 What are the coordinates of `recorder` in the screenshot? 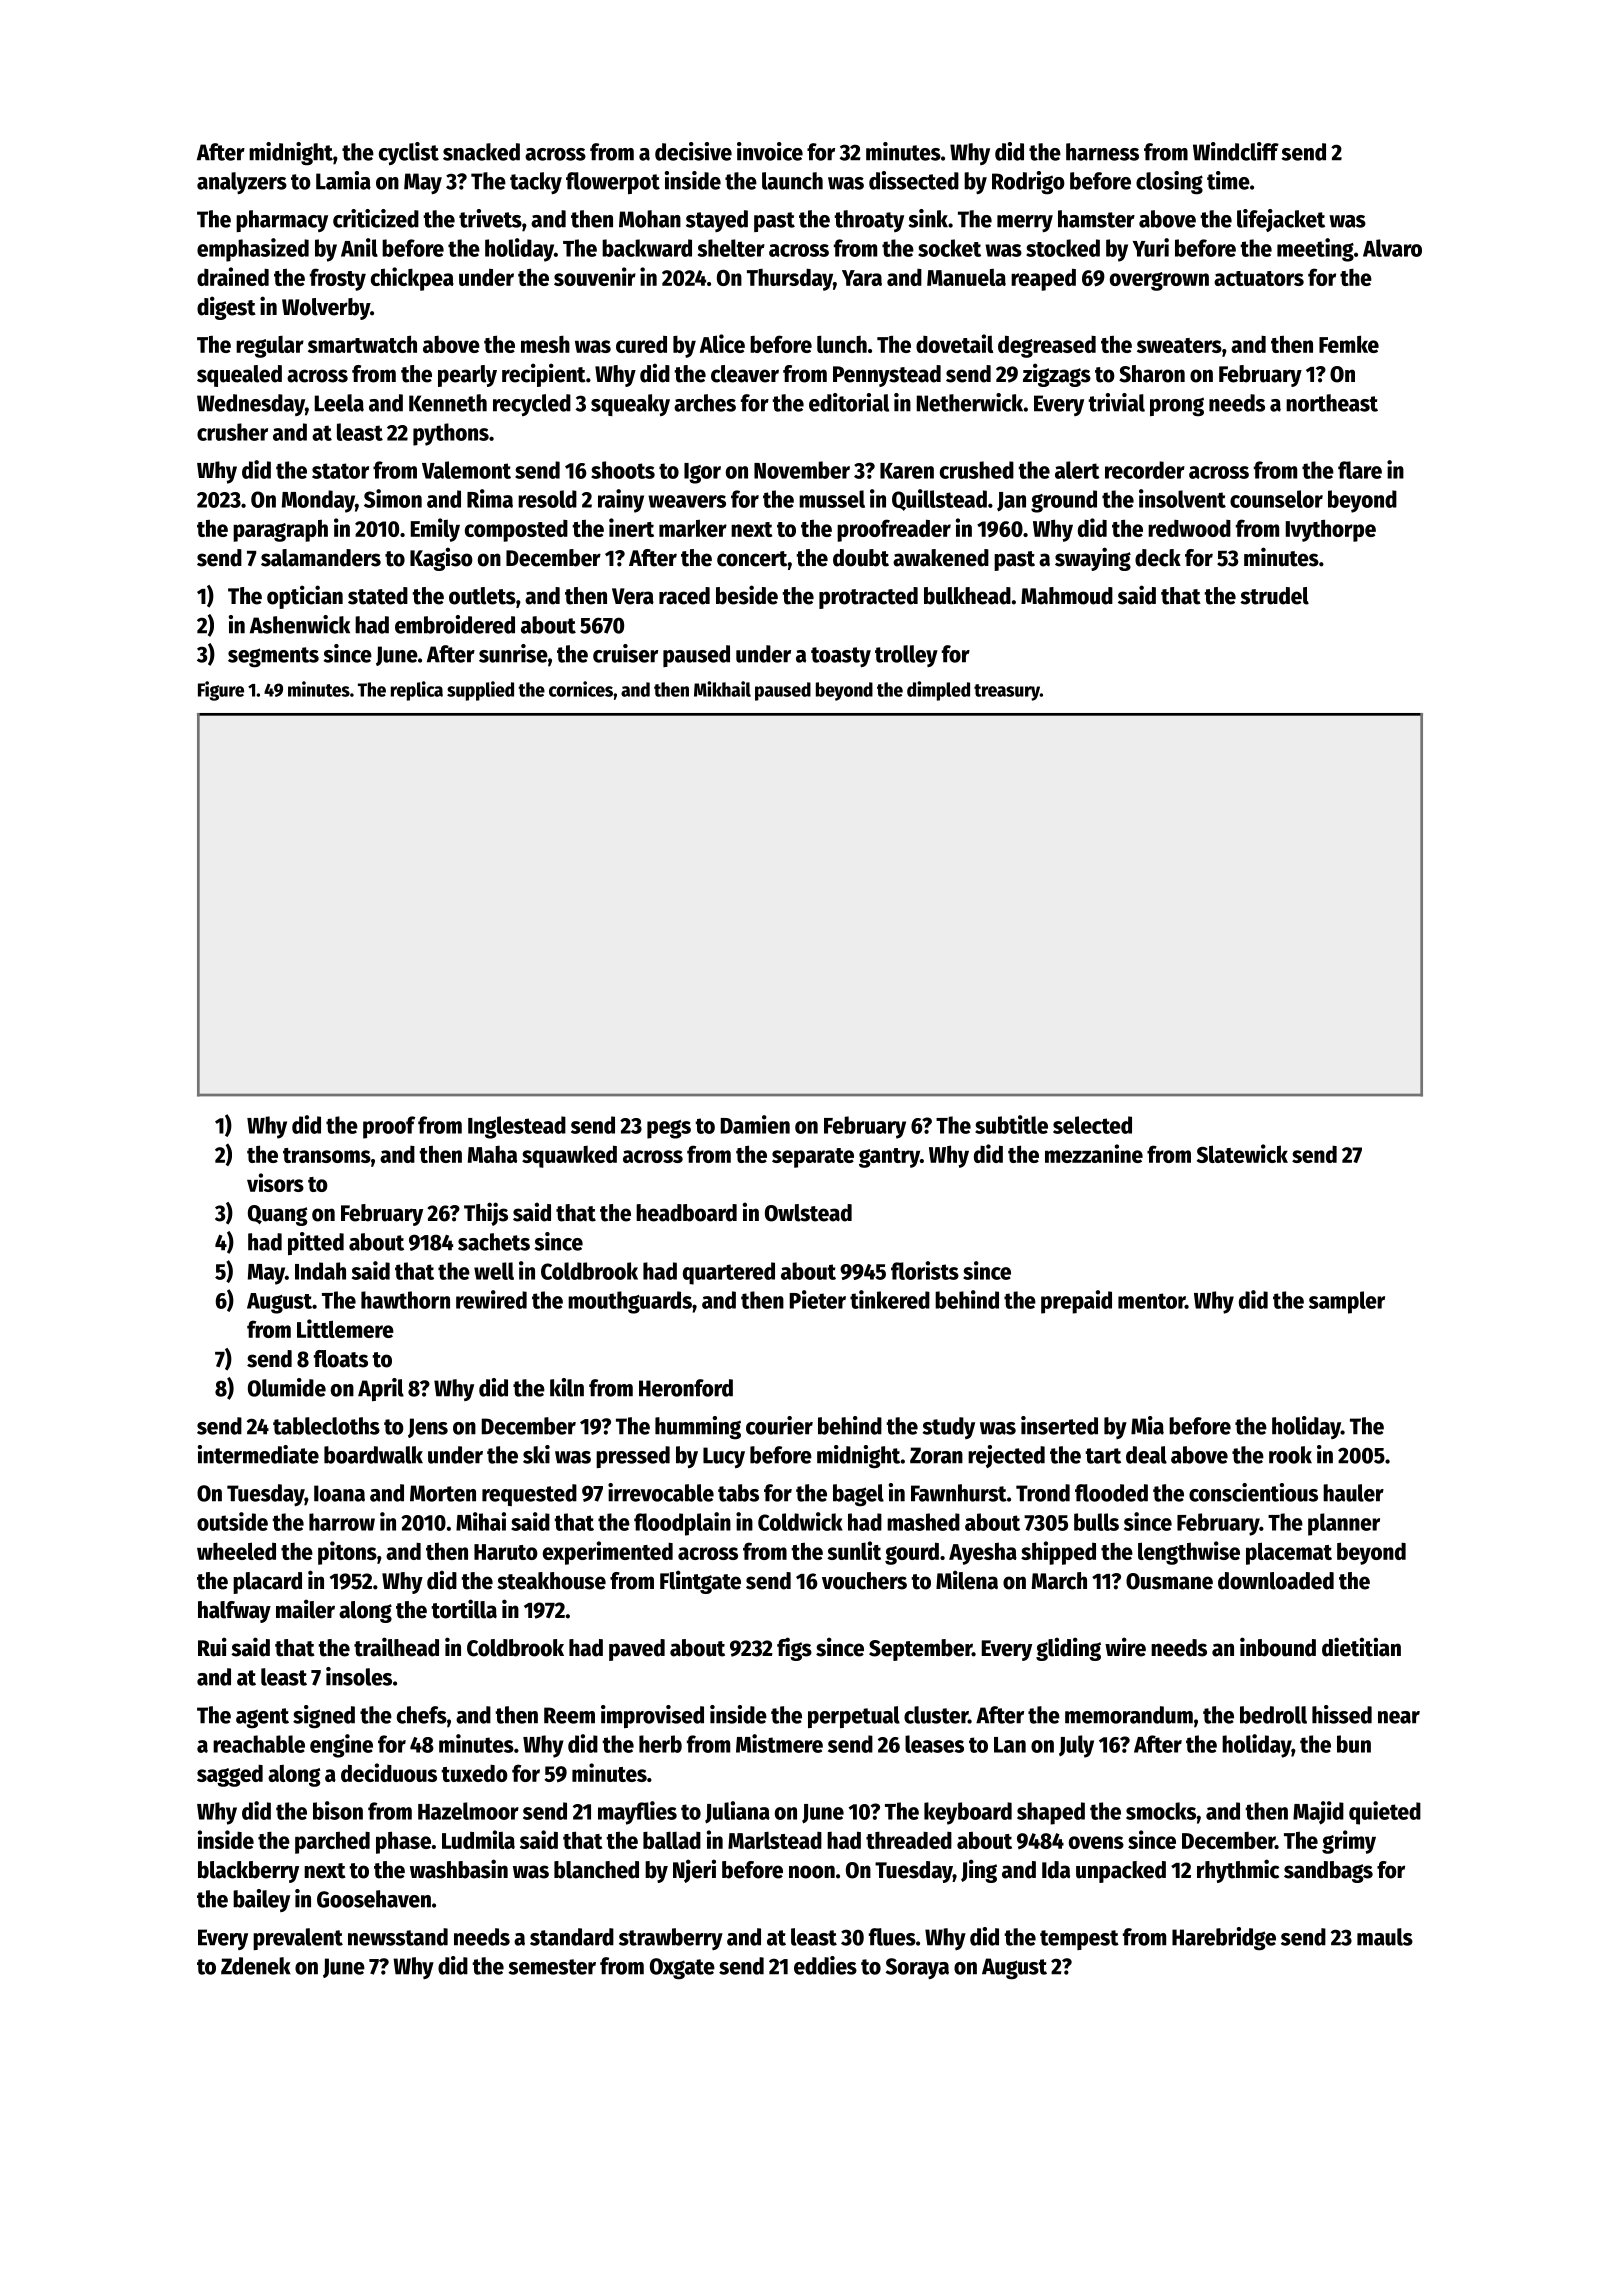 It's located at (1145, 470).
